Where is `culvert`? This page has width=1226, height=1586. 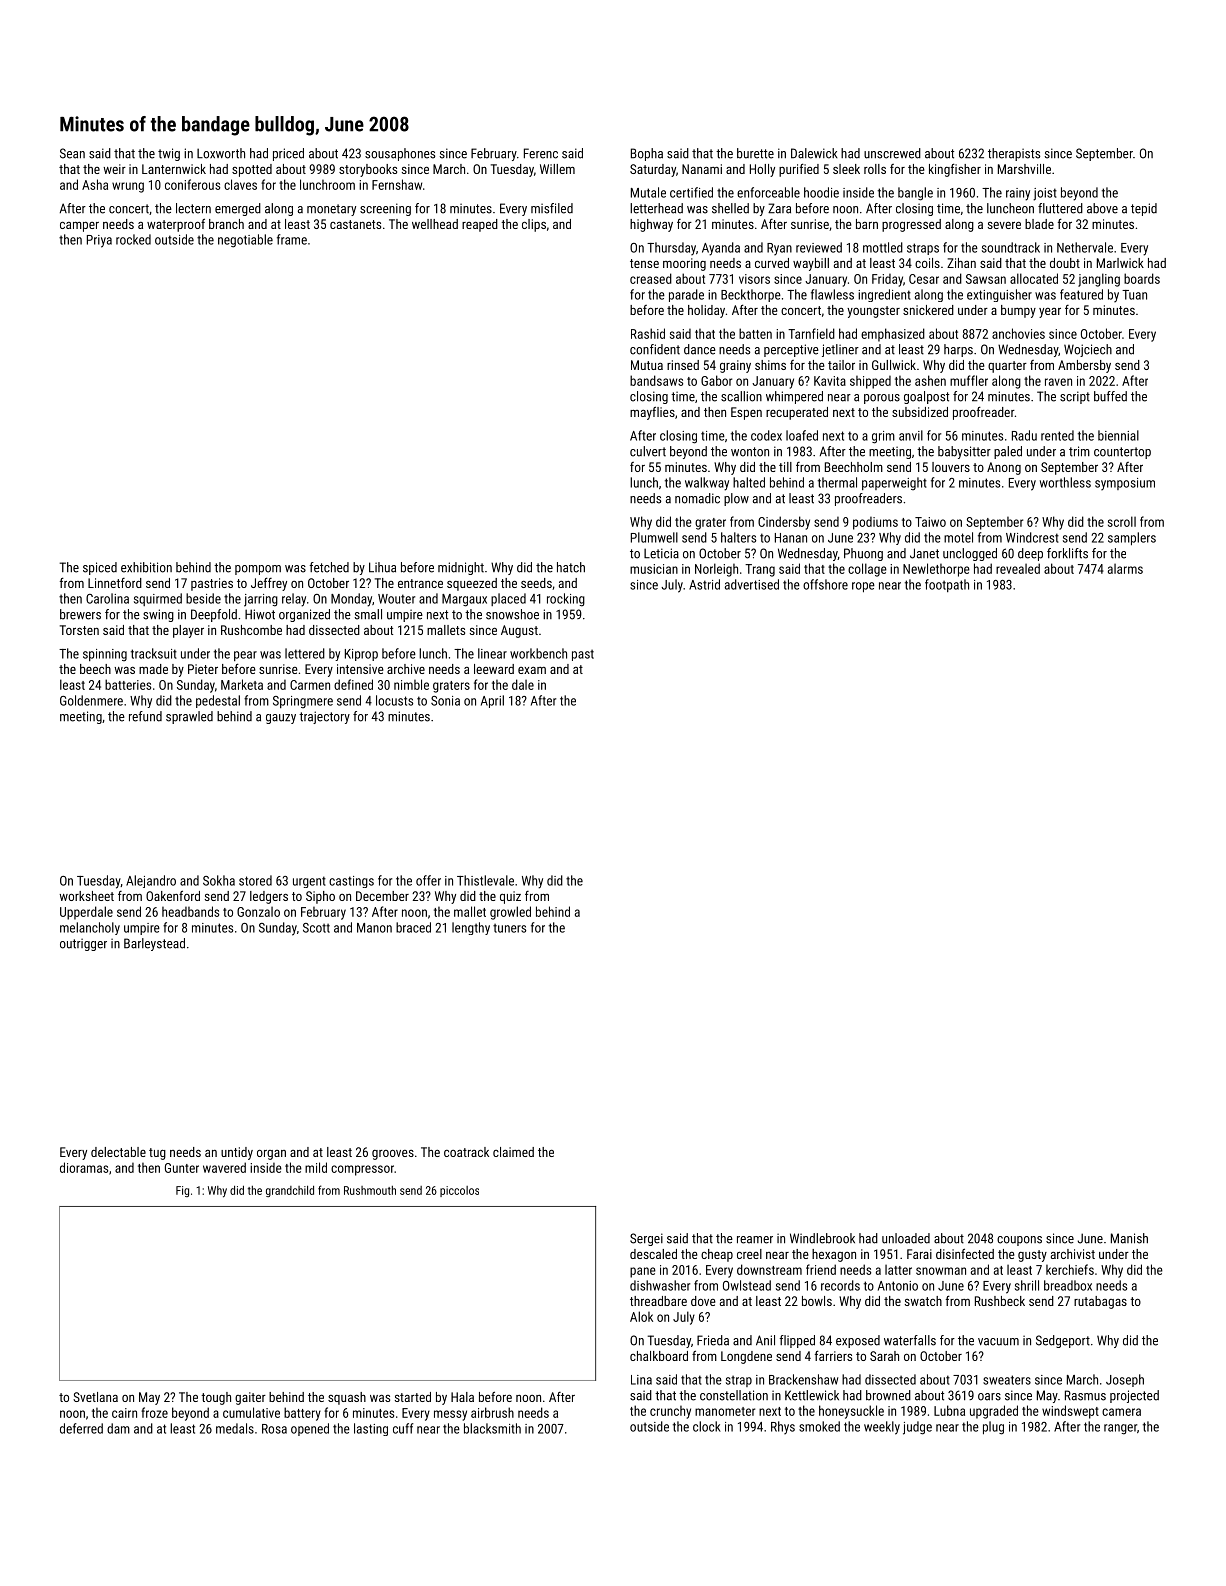 culvert is located at coordinates (648, 451).
